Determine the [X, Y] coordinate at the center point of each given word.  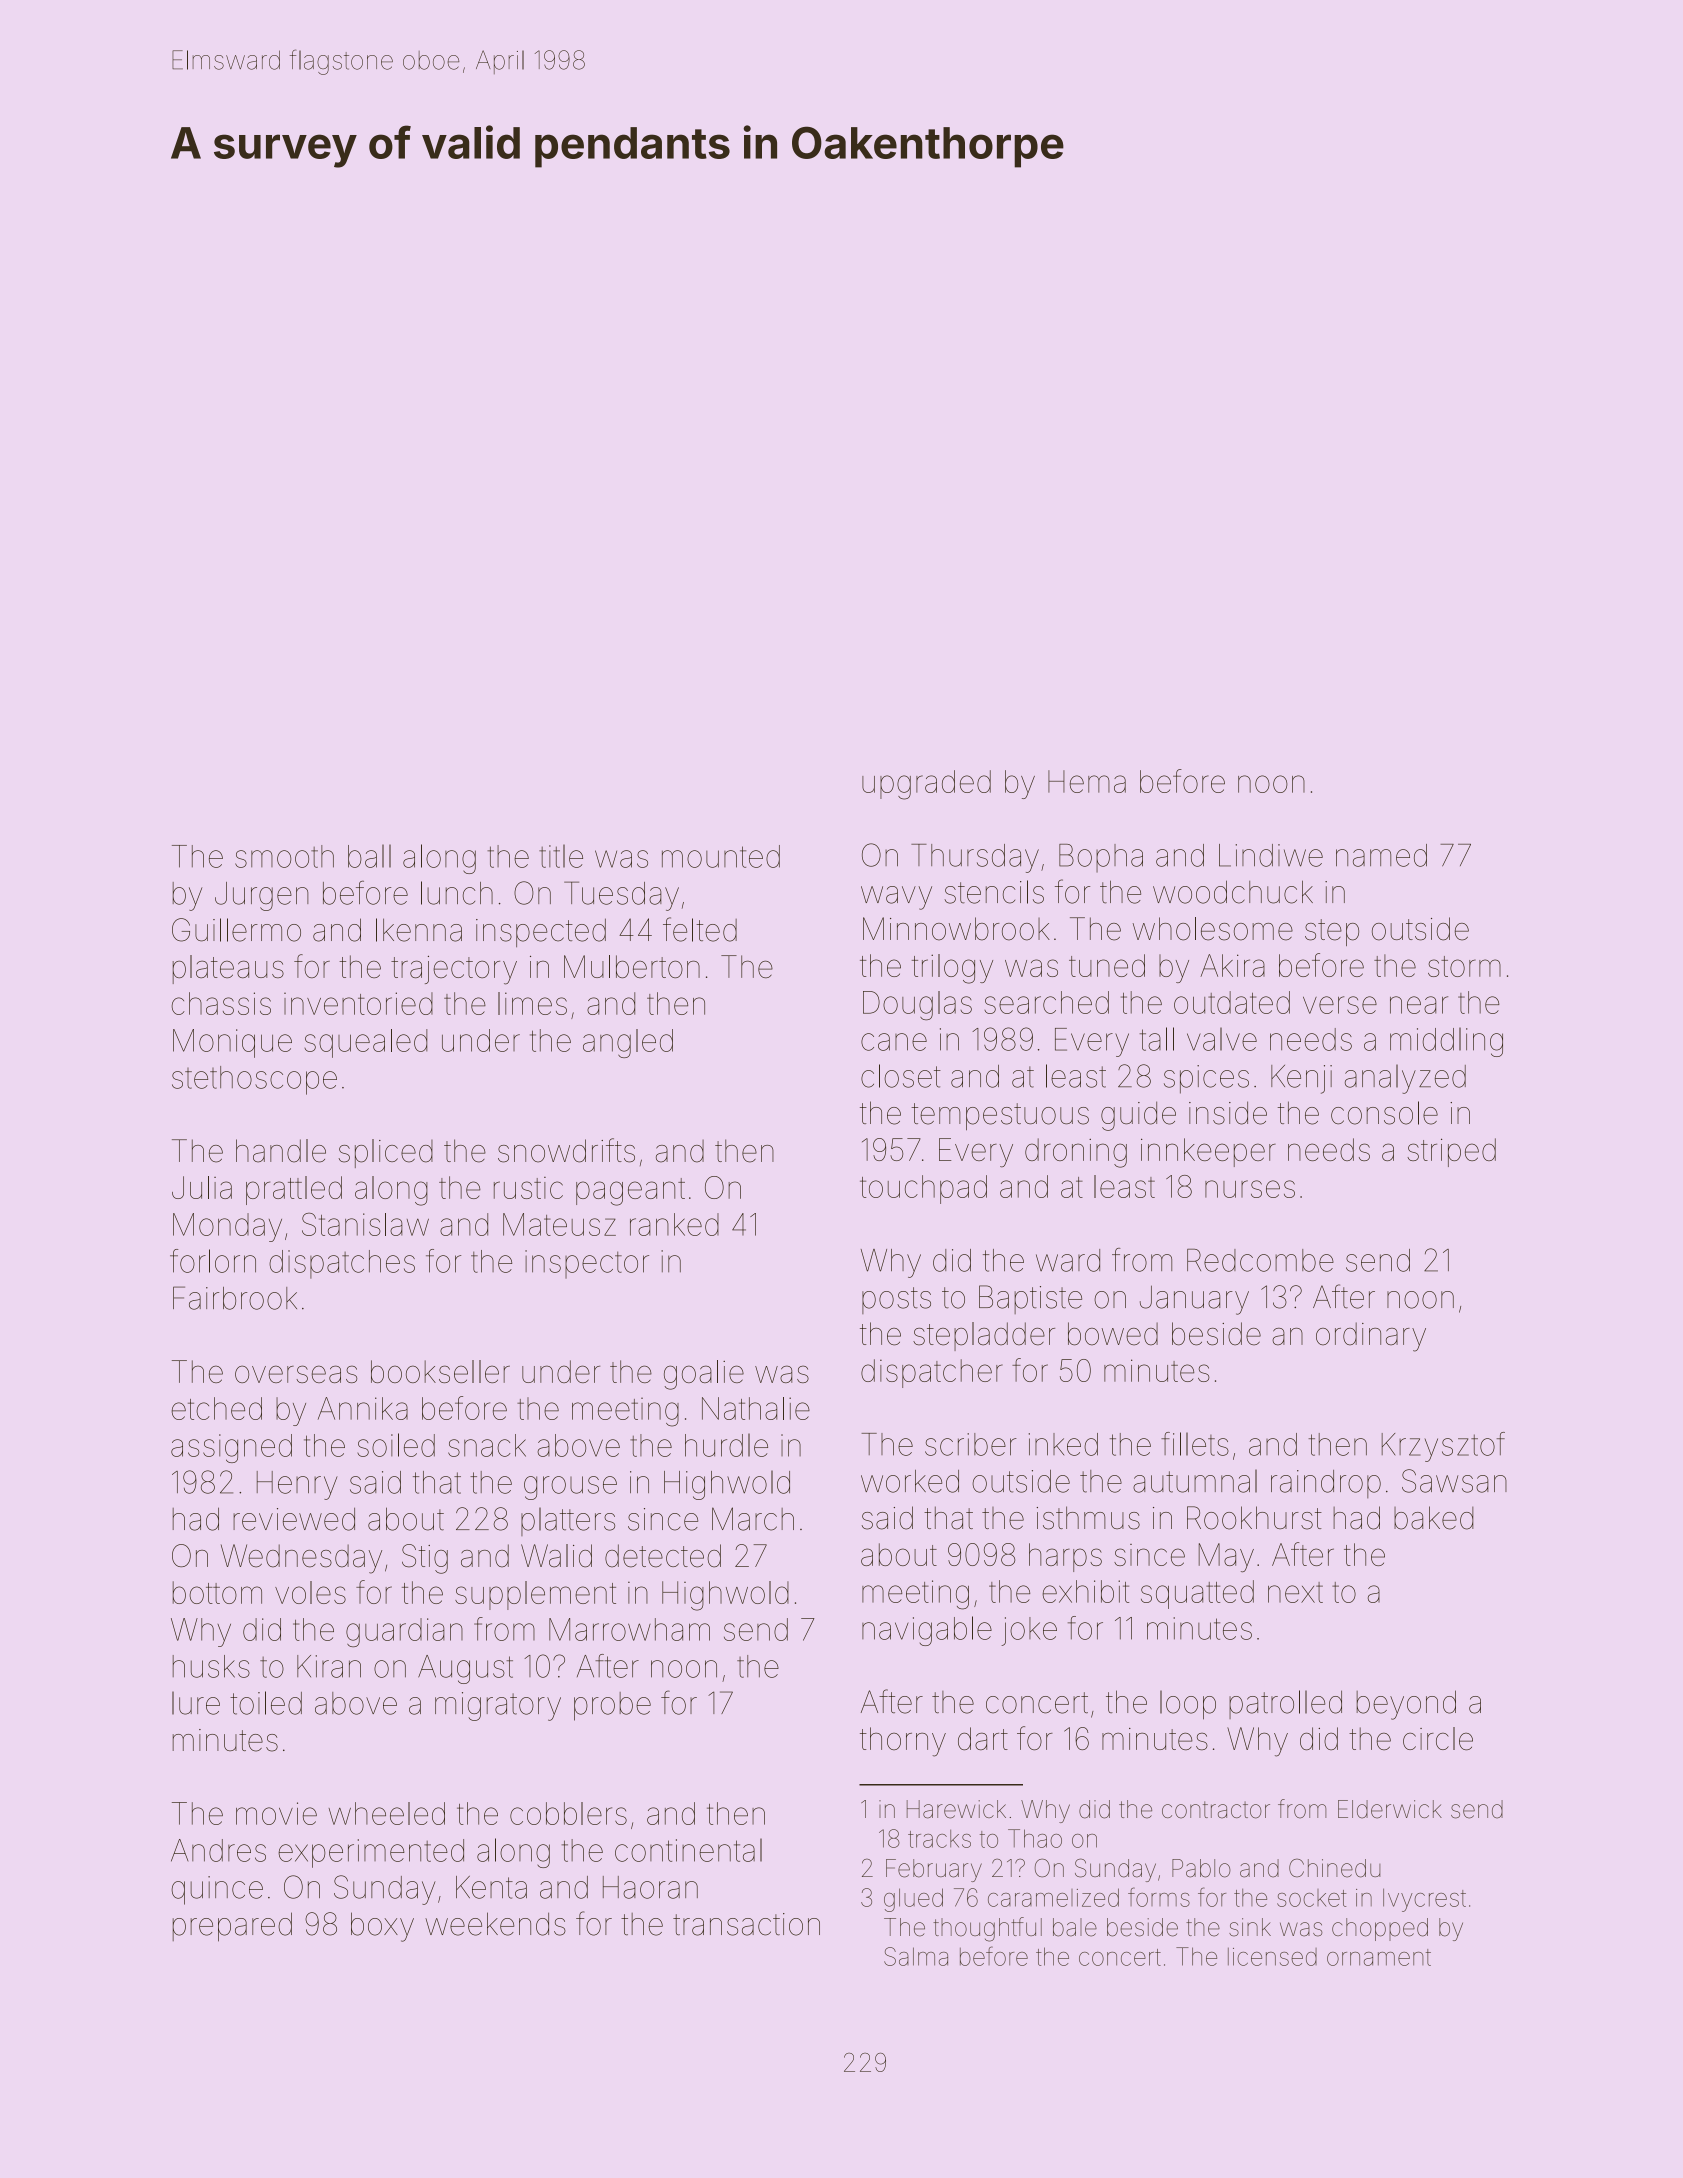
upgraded [926, 785]
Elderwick [1390, 1809]
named [1381, 855]
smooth [284, 856]
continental [688, 1850]
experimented [371, 1853]
